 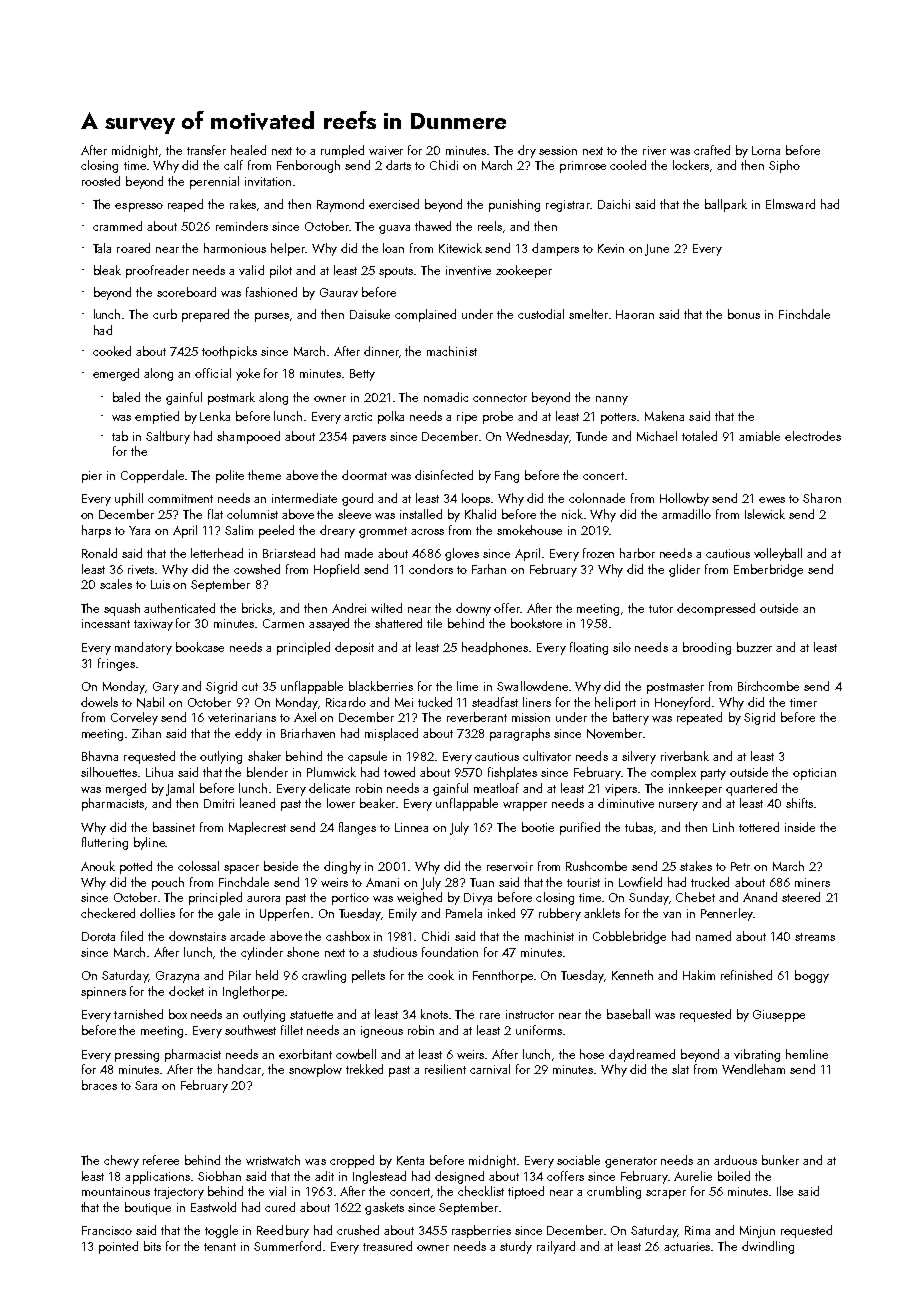 What do you see at coordinates (784, 166) in the image?
I see `Sipho` at bounding box center [784, 166].
